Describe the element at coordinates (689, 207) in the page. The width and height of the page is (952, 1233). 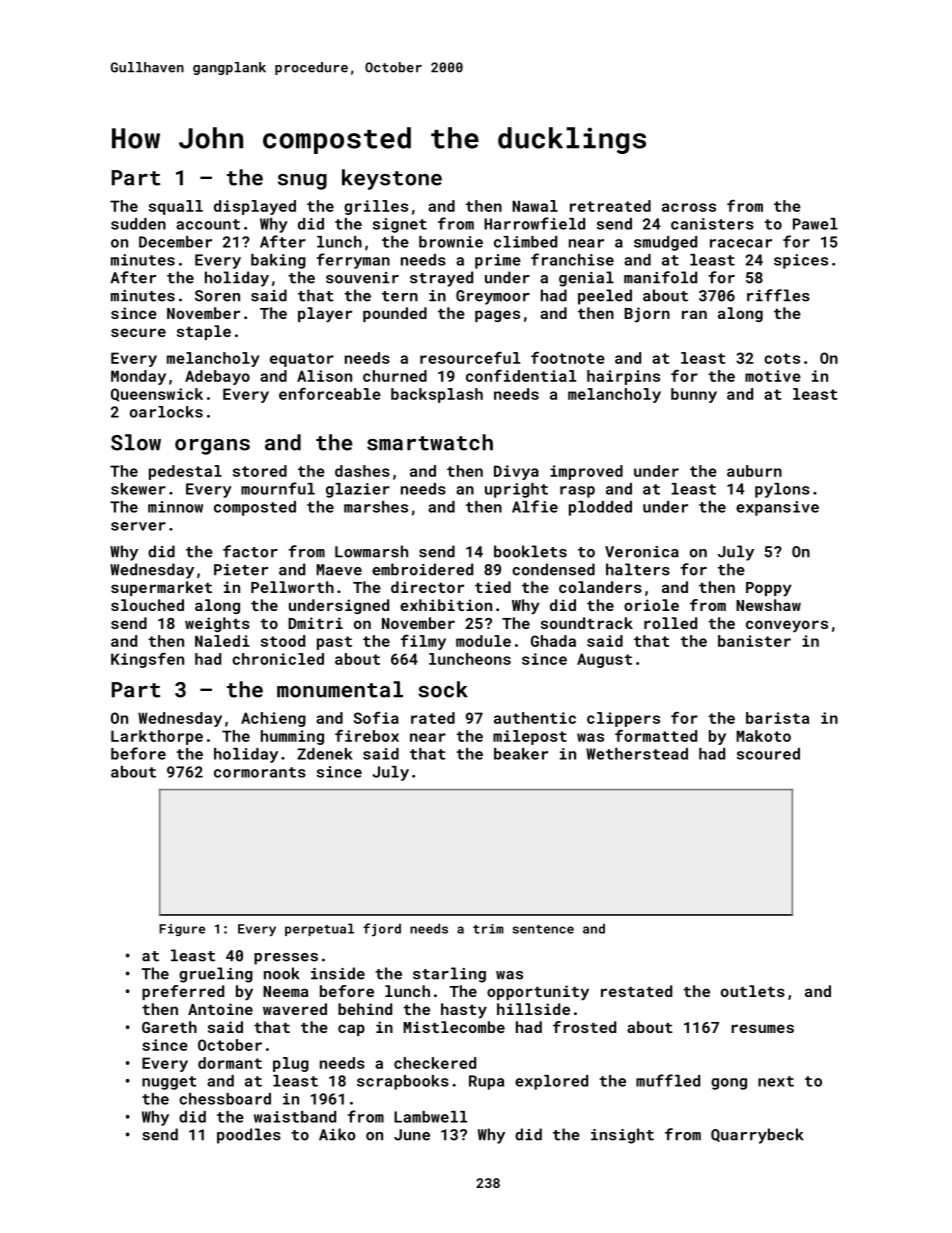
I see `across` at that location.
